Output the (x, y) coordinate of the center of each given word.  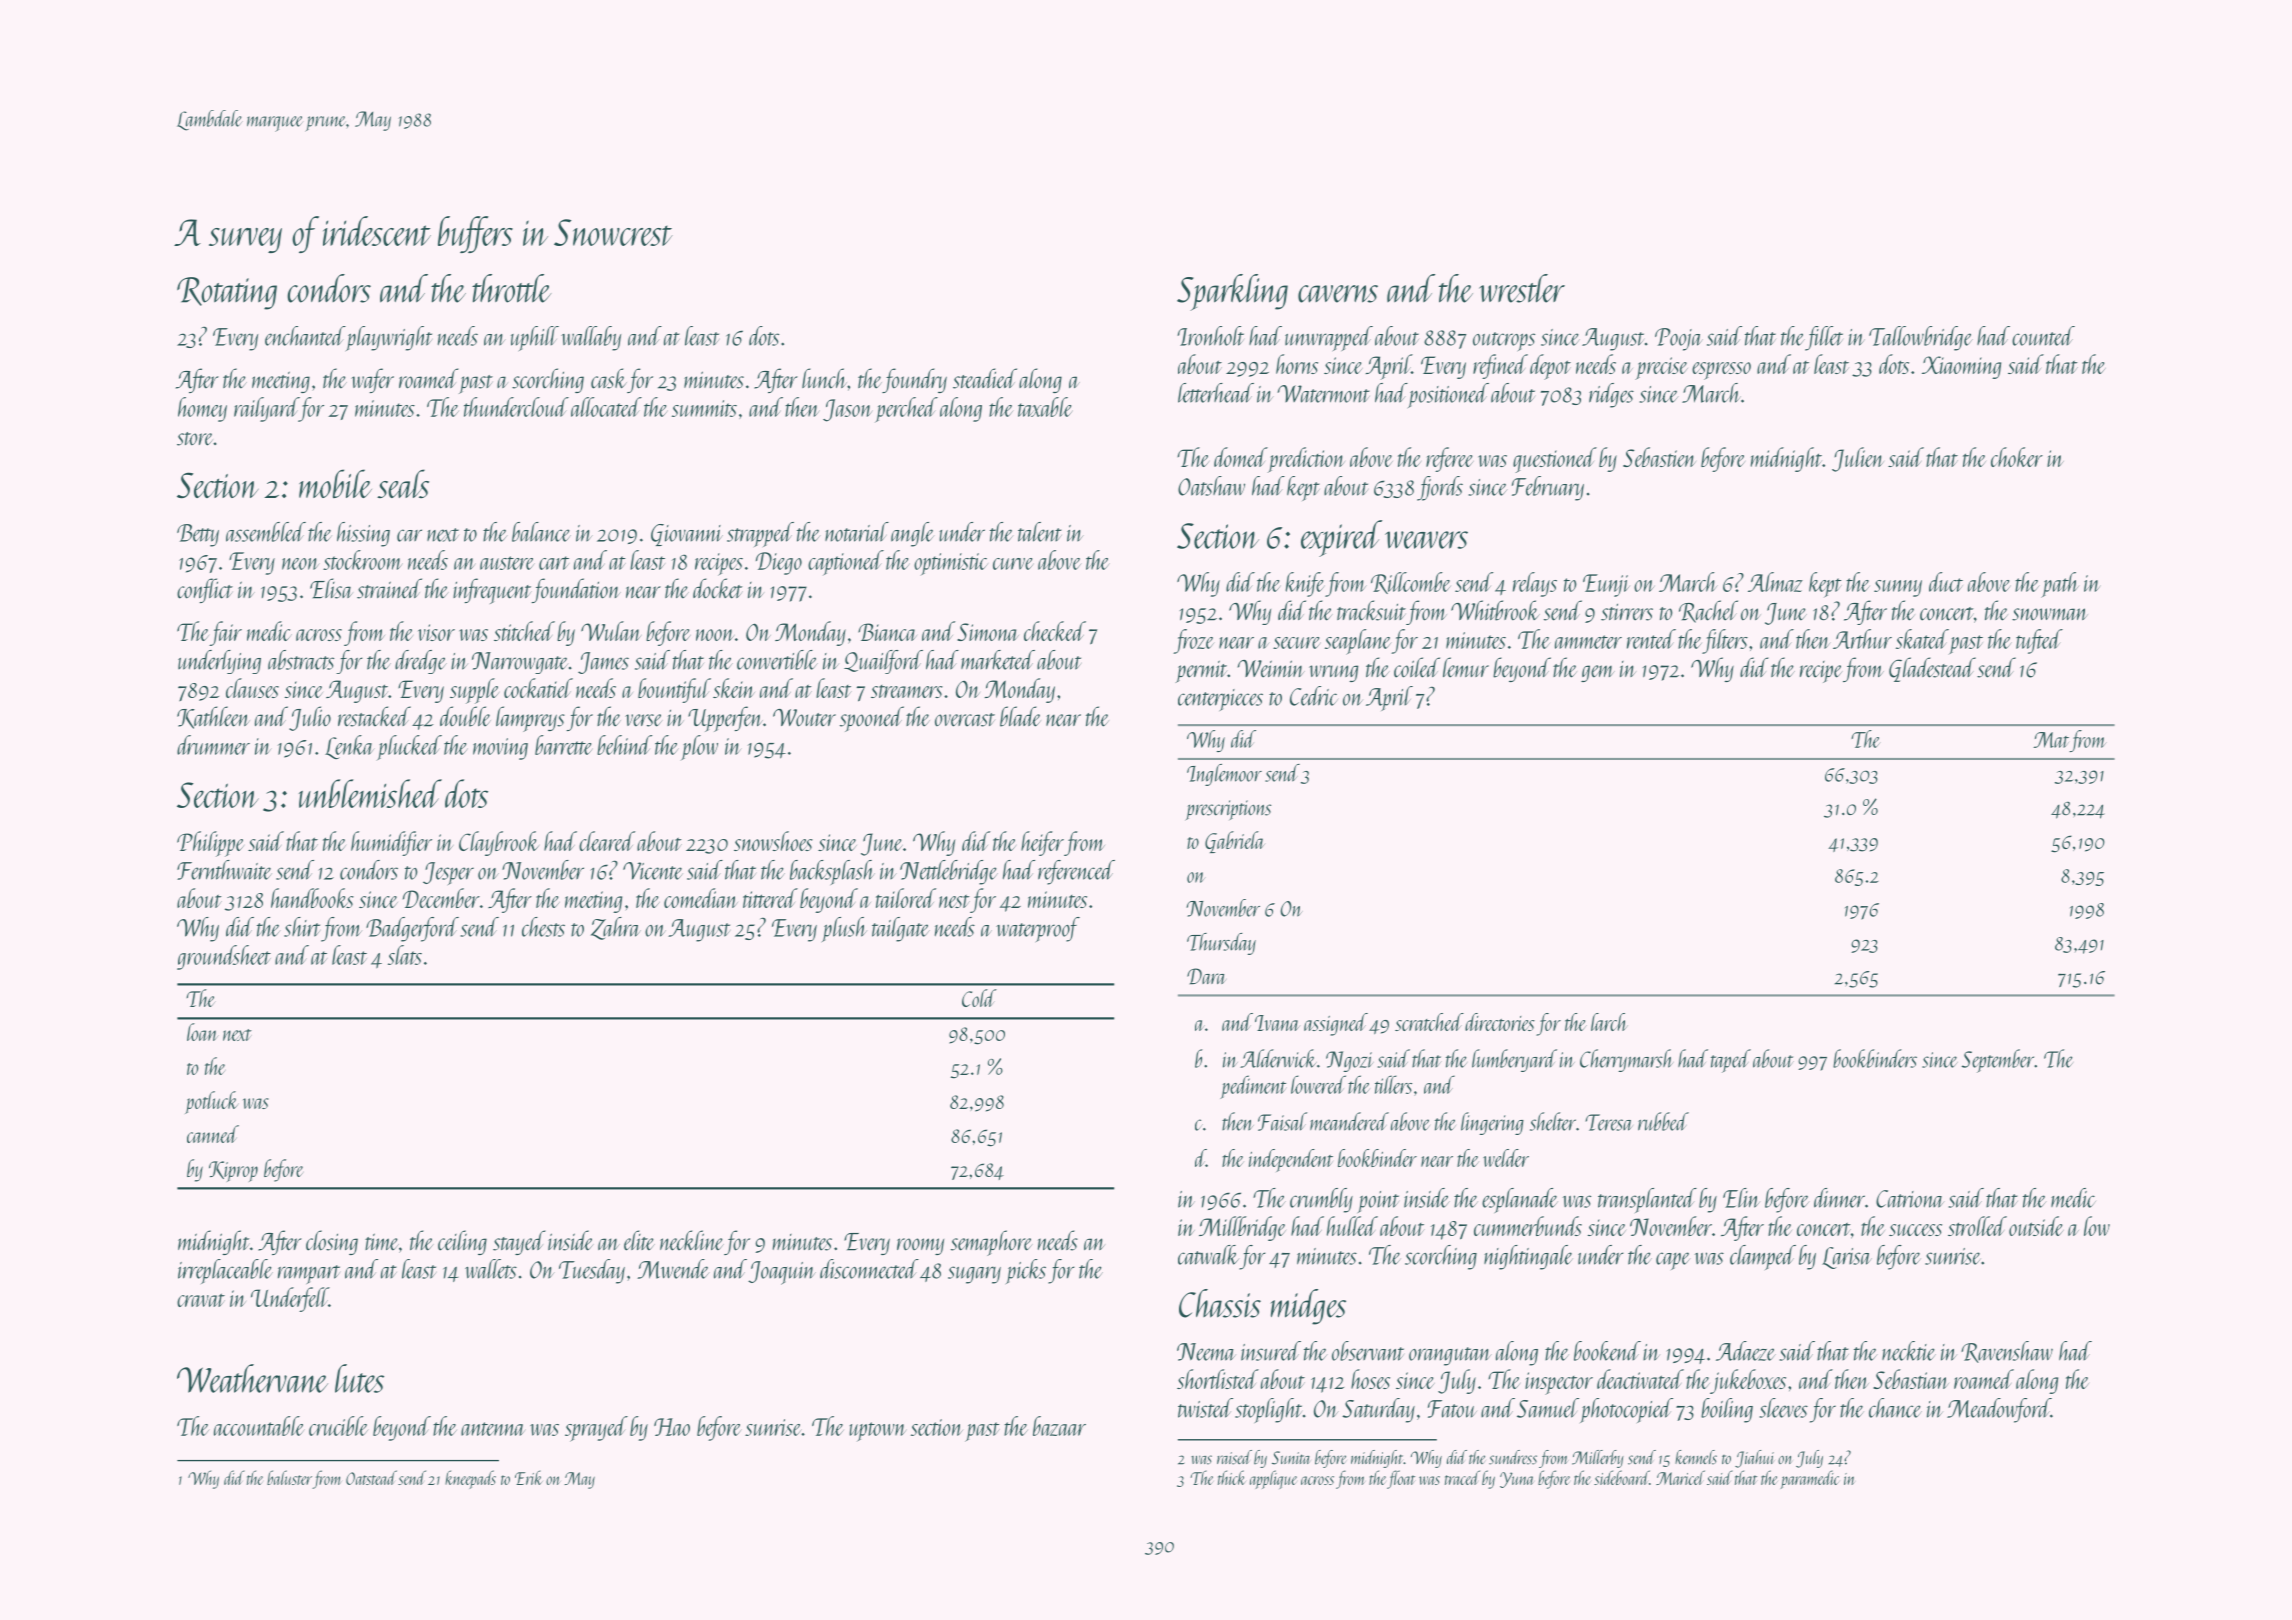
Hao (672, 1427)
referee (1450, 459)
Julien (1858, 459)
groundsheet (224, 957)
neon (301, 564)
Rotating (227, 293)
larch (1609, 1022)
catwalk (1208, 1255)
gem (1598, 673)
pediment (1253, 1087)
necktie (1909, 1351)
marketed (998, 660)
